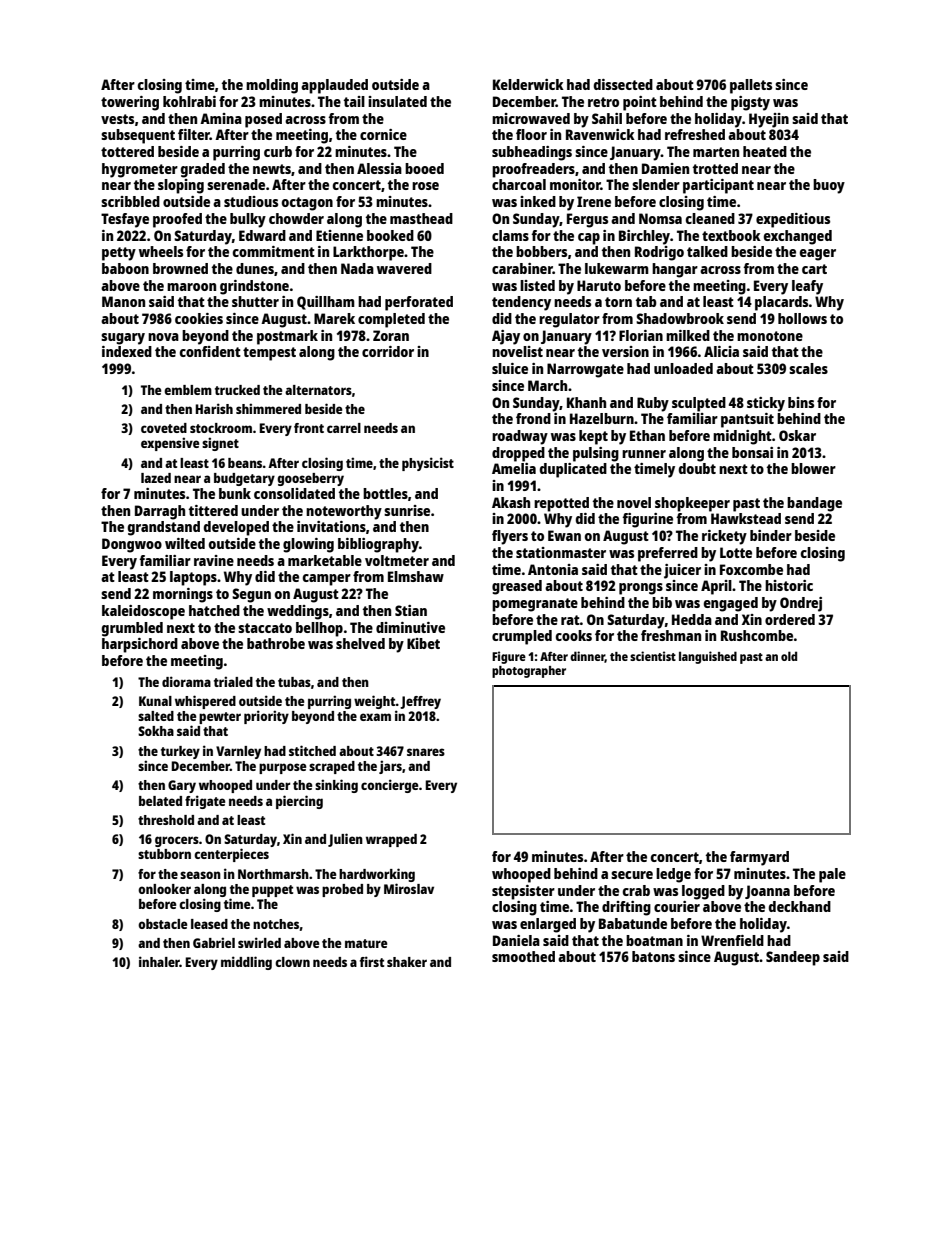 The image size is (952, 1233). Describe the element at coordinates (214, 942) in the screenshot. I see `Gabriel` at that location.
